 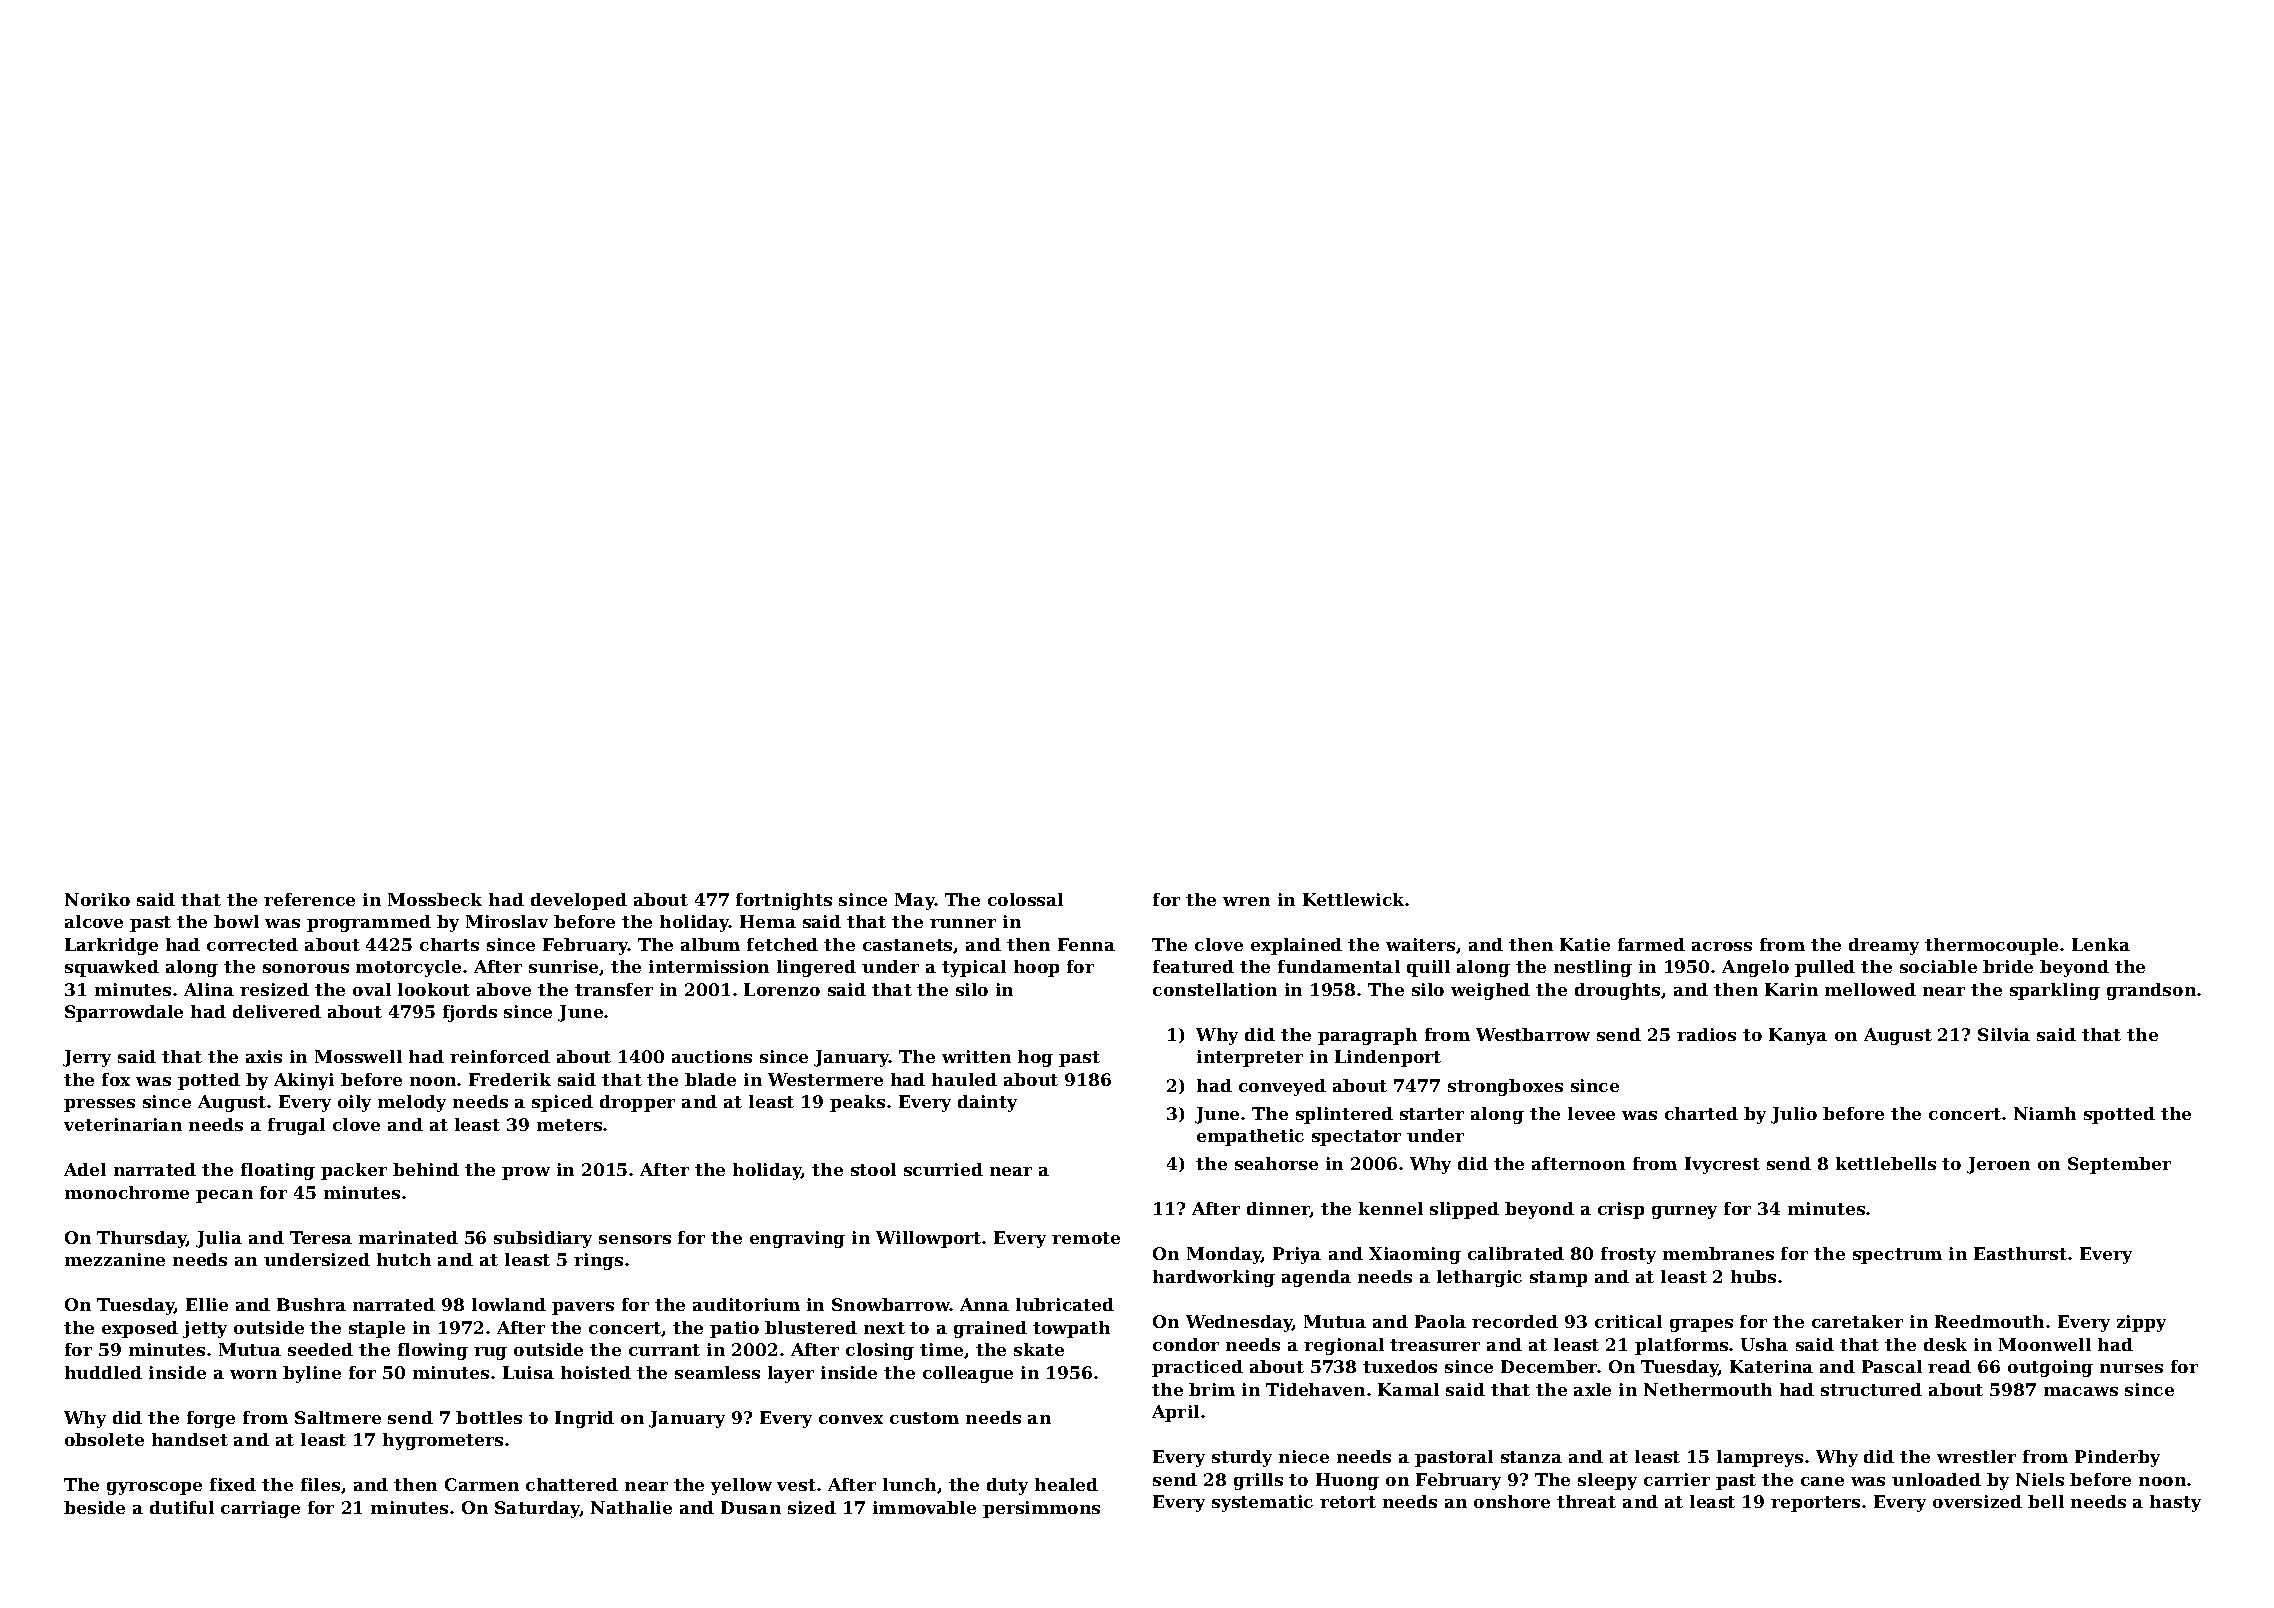 What do you see at coordinates (584, 1419) in the image?
I see `Ingrid` at bounding box center [584, 1419].
